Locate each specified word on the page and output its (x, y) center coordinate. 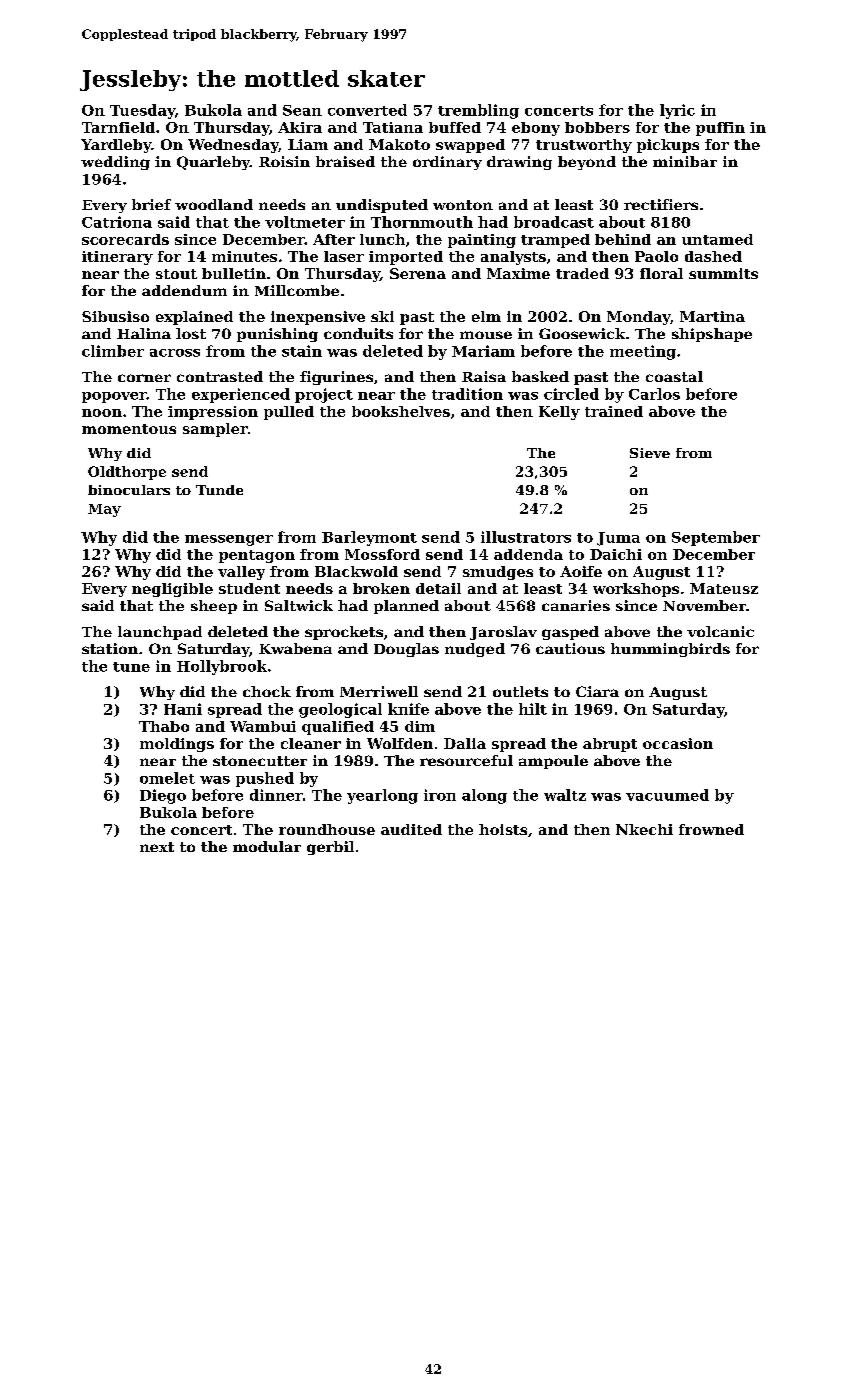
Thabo (164, 726)
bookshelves (401, 411)
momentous (129, 429)
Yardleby (116, 146)
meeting (643, 352)
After (334, 239)
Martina (712, 316)
